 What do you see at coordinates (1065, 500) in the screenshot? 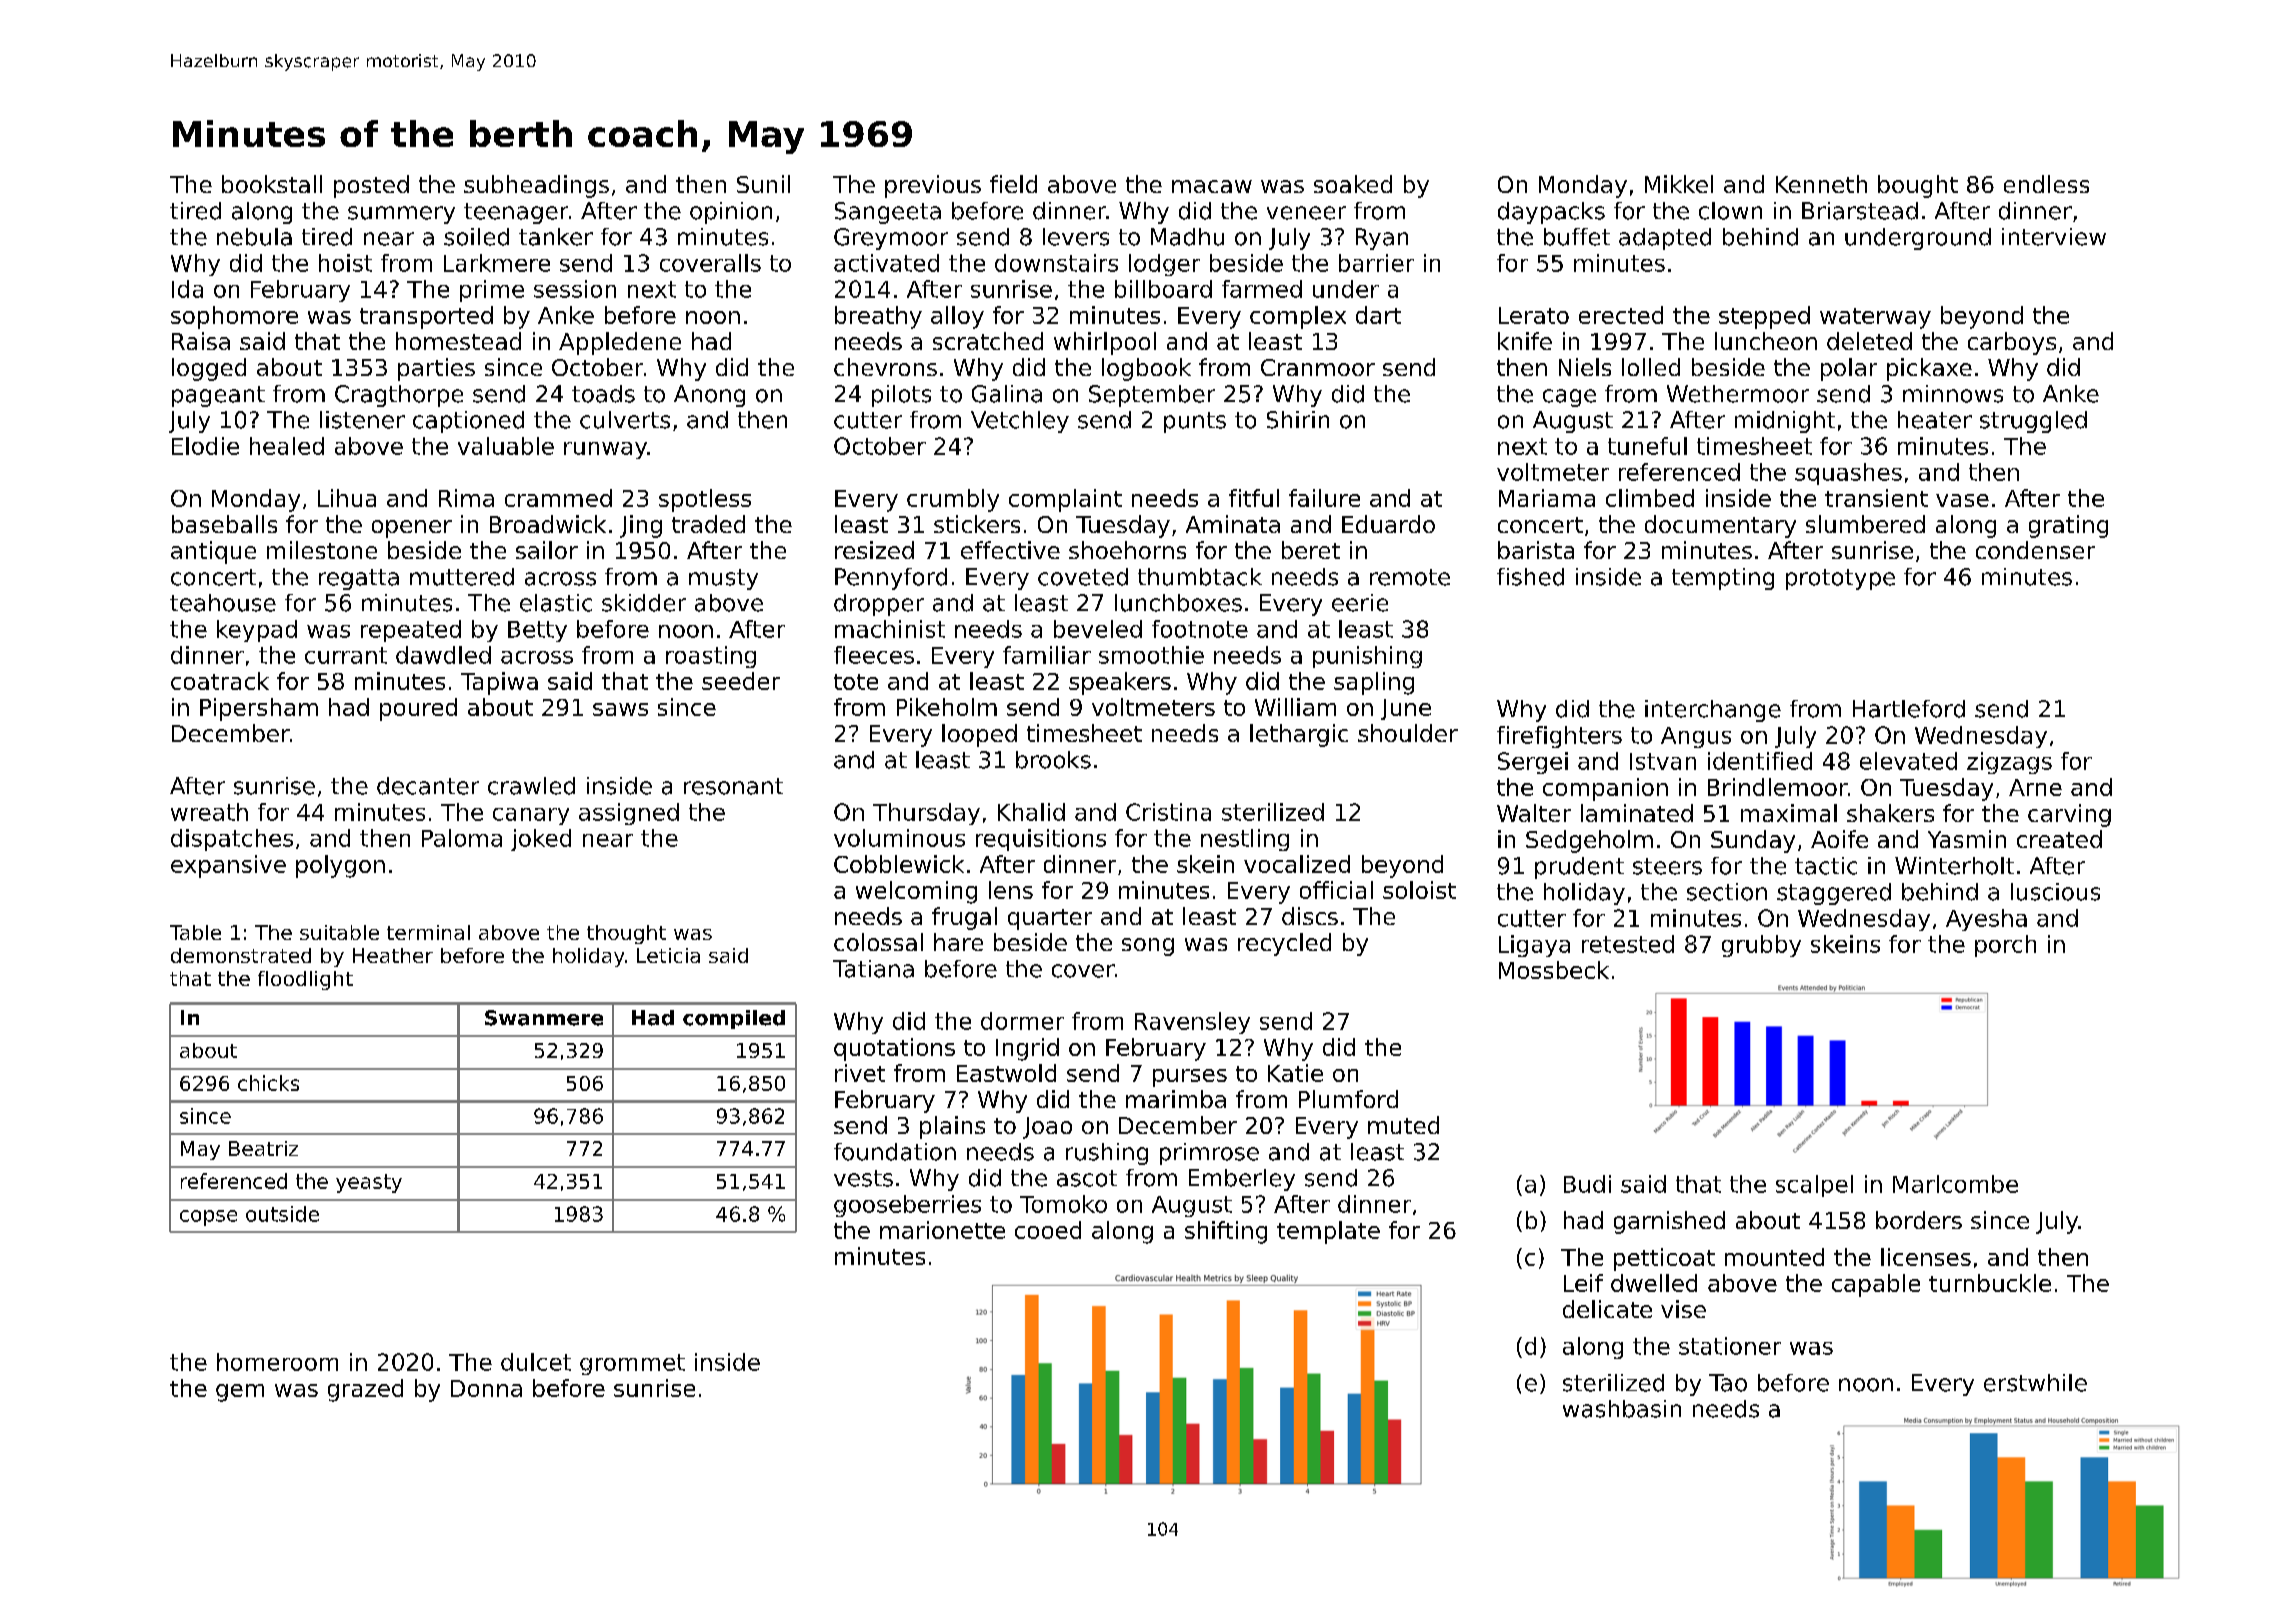
I see `complaint` at bounding box center [1065, 500].
